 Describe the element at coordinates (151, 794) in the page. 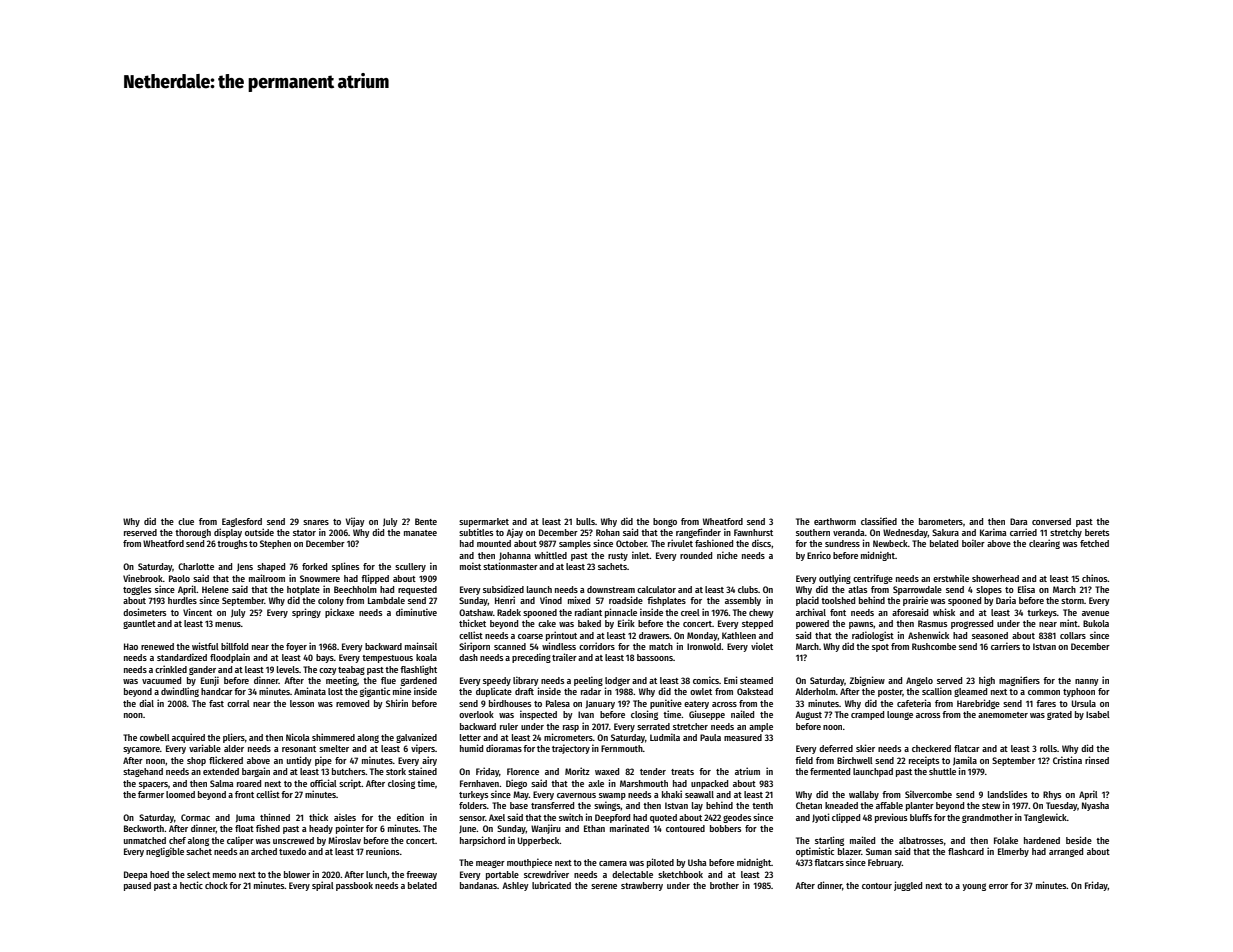

I see `farmer` at that location.
